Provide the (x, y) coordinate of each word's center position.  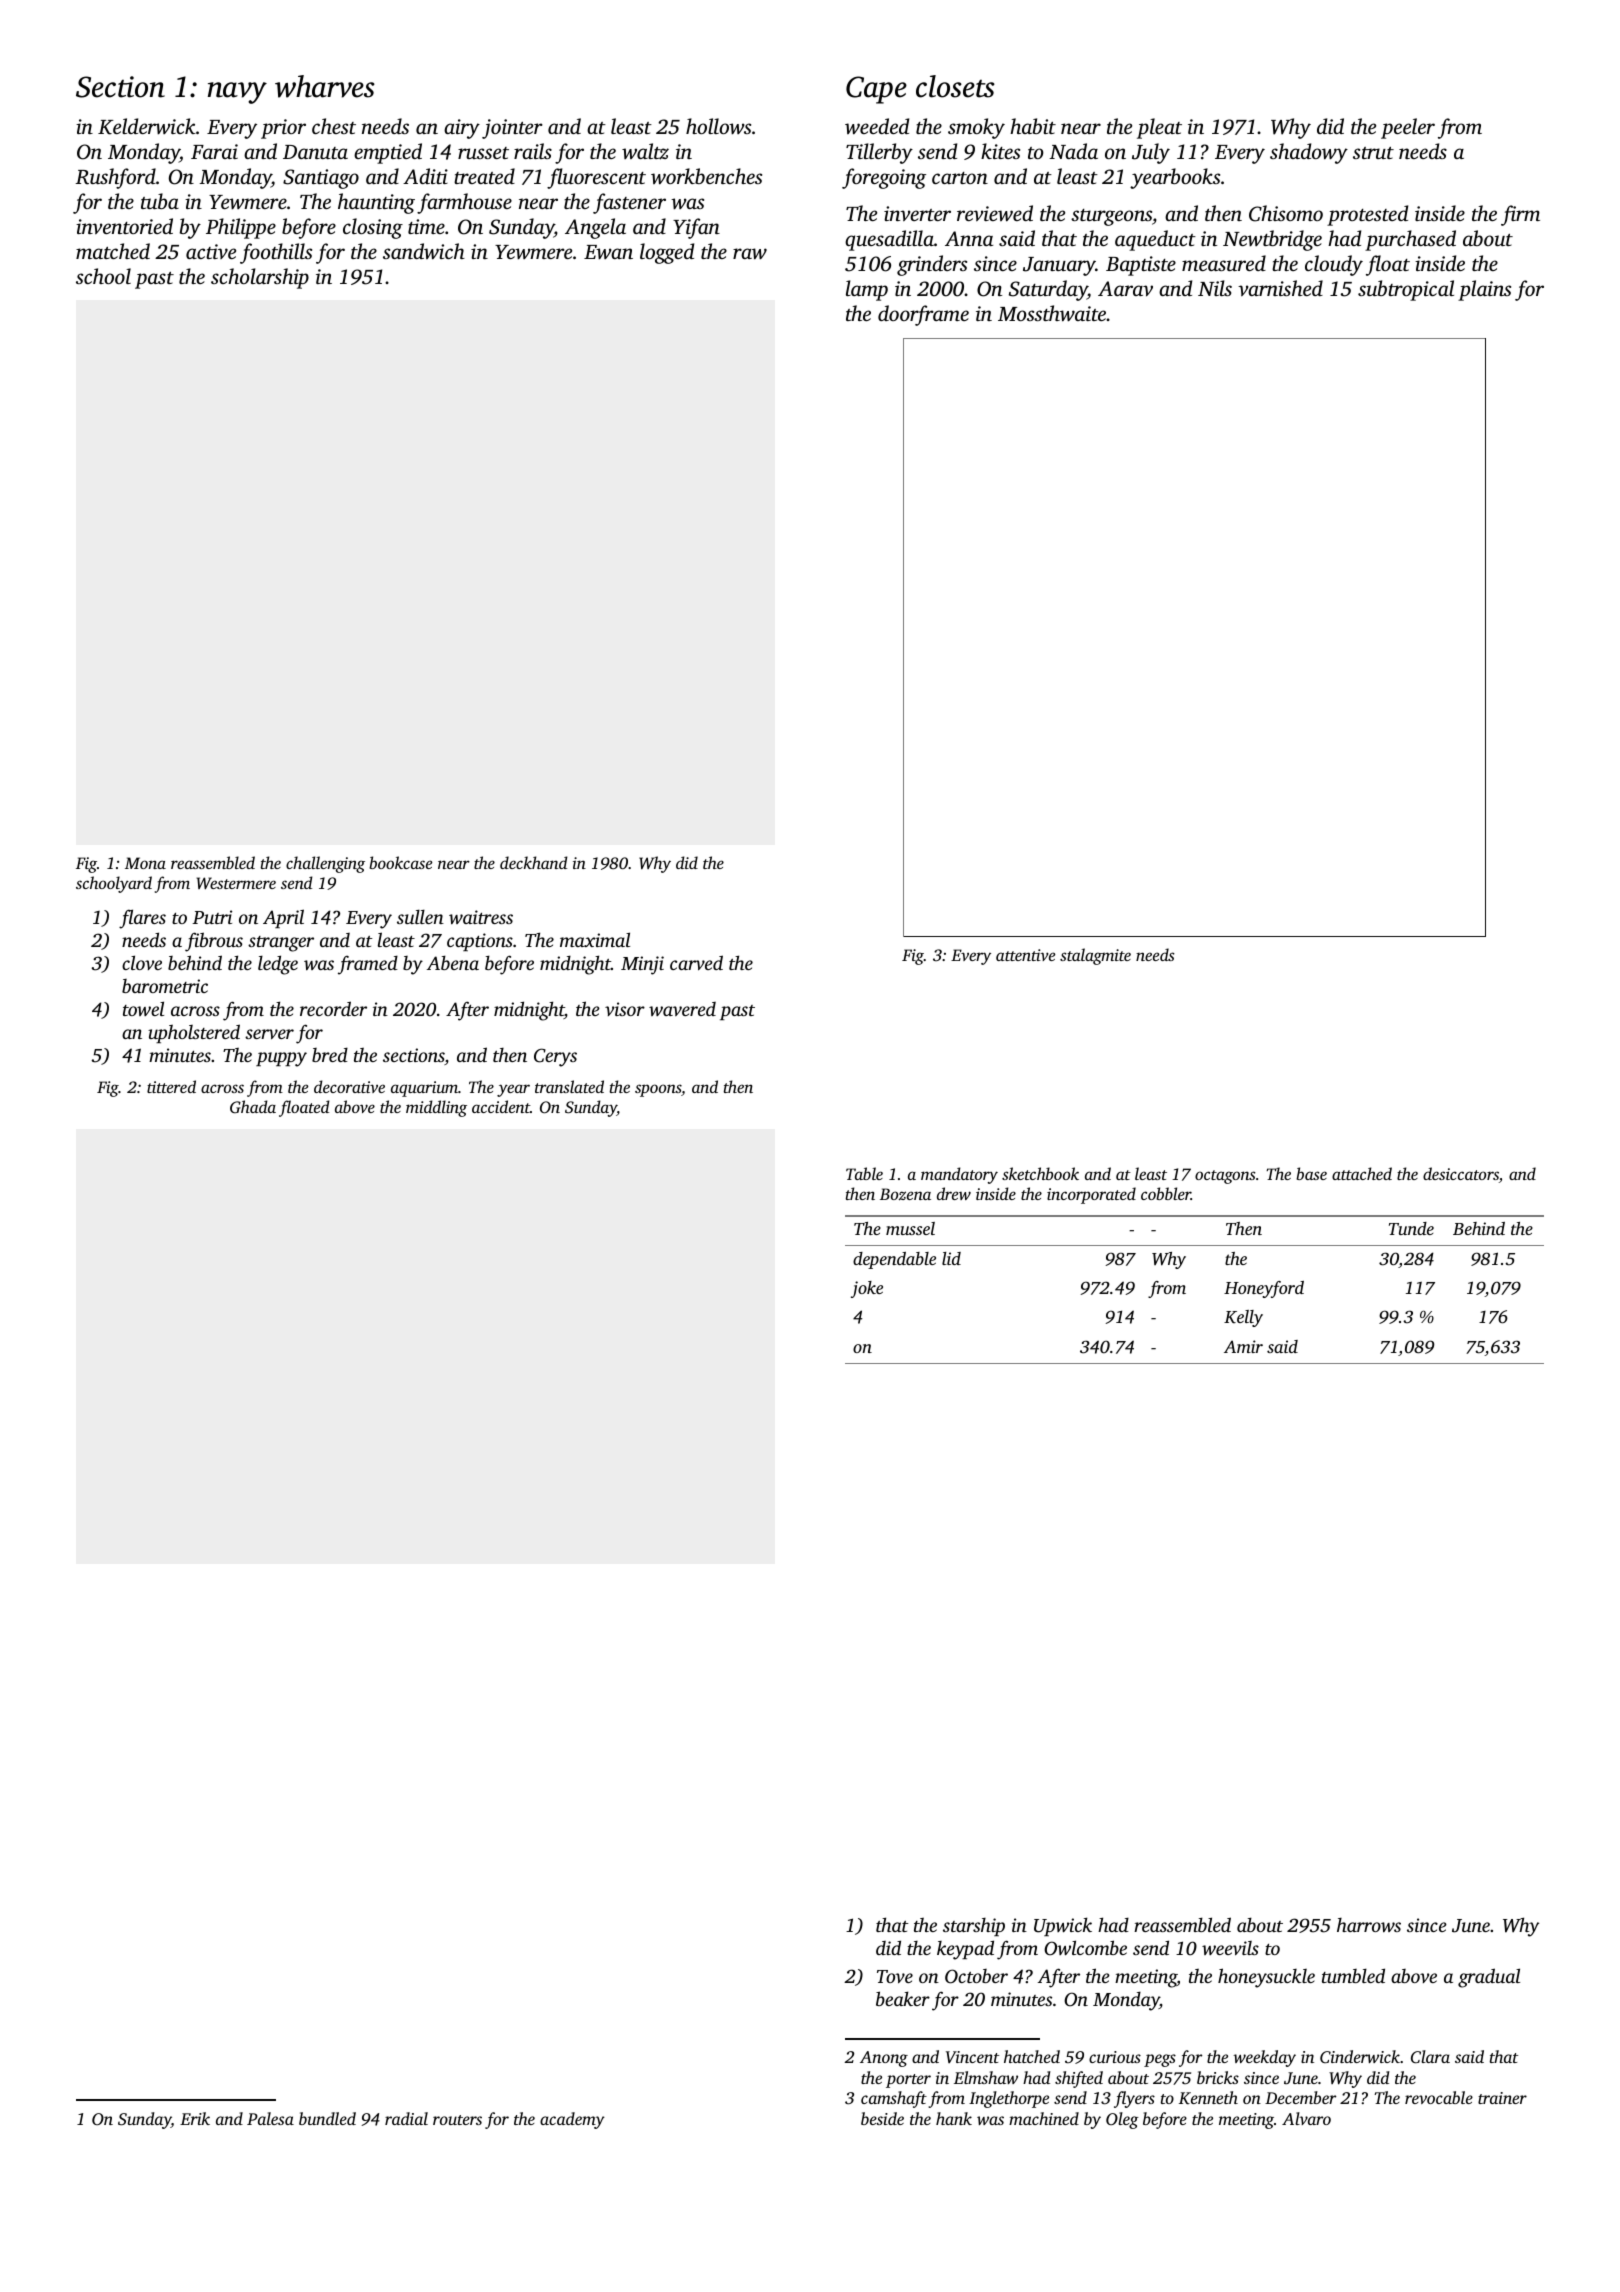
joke (867, 1289)
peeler (1408, 128)
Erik (195, 2118)
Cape (876, 90)
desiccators (1461, 1173)
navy (237, 93)
